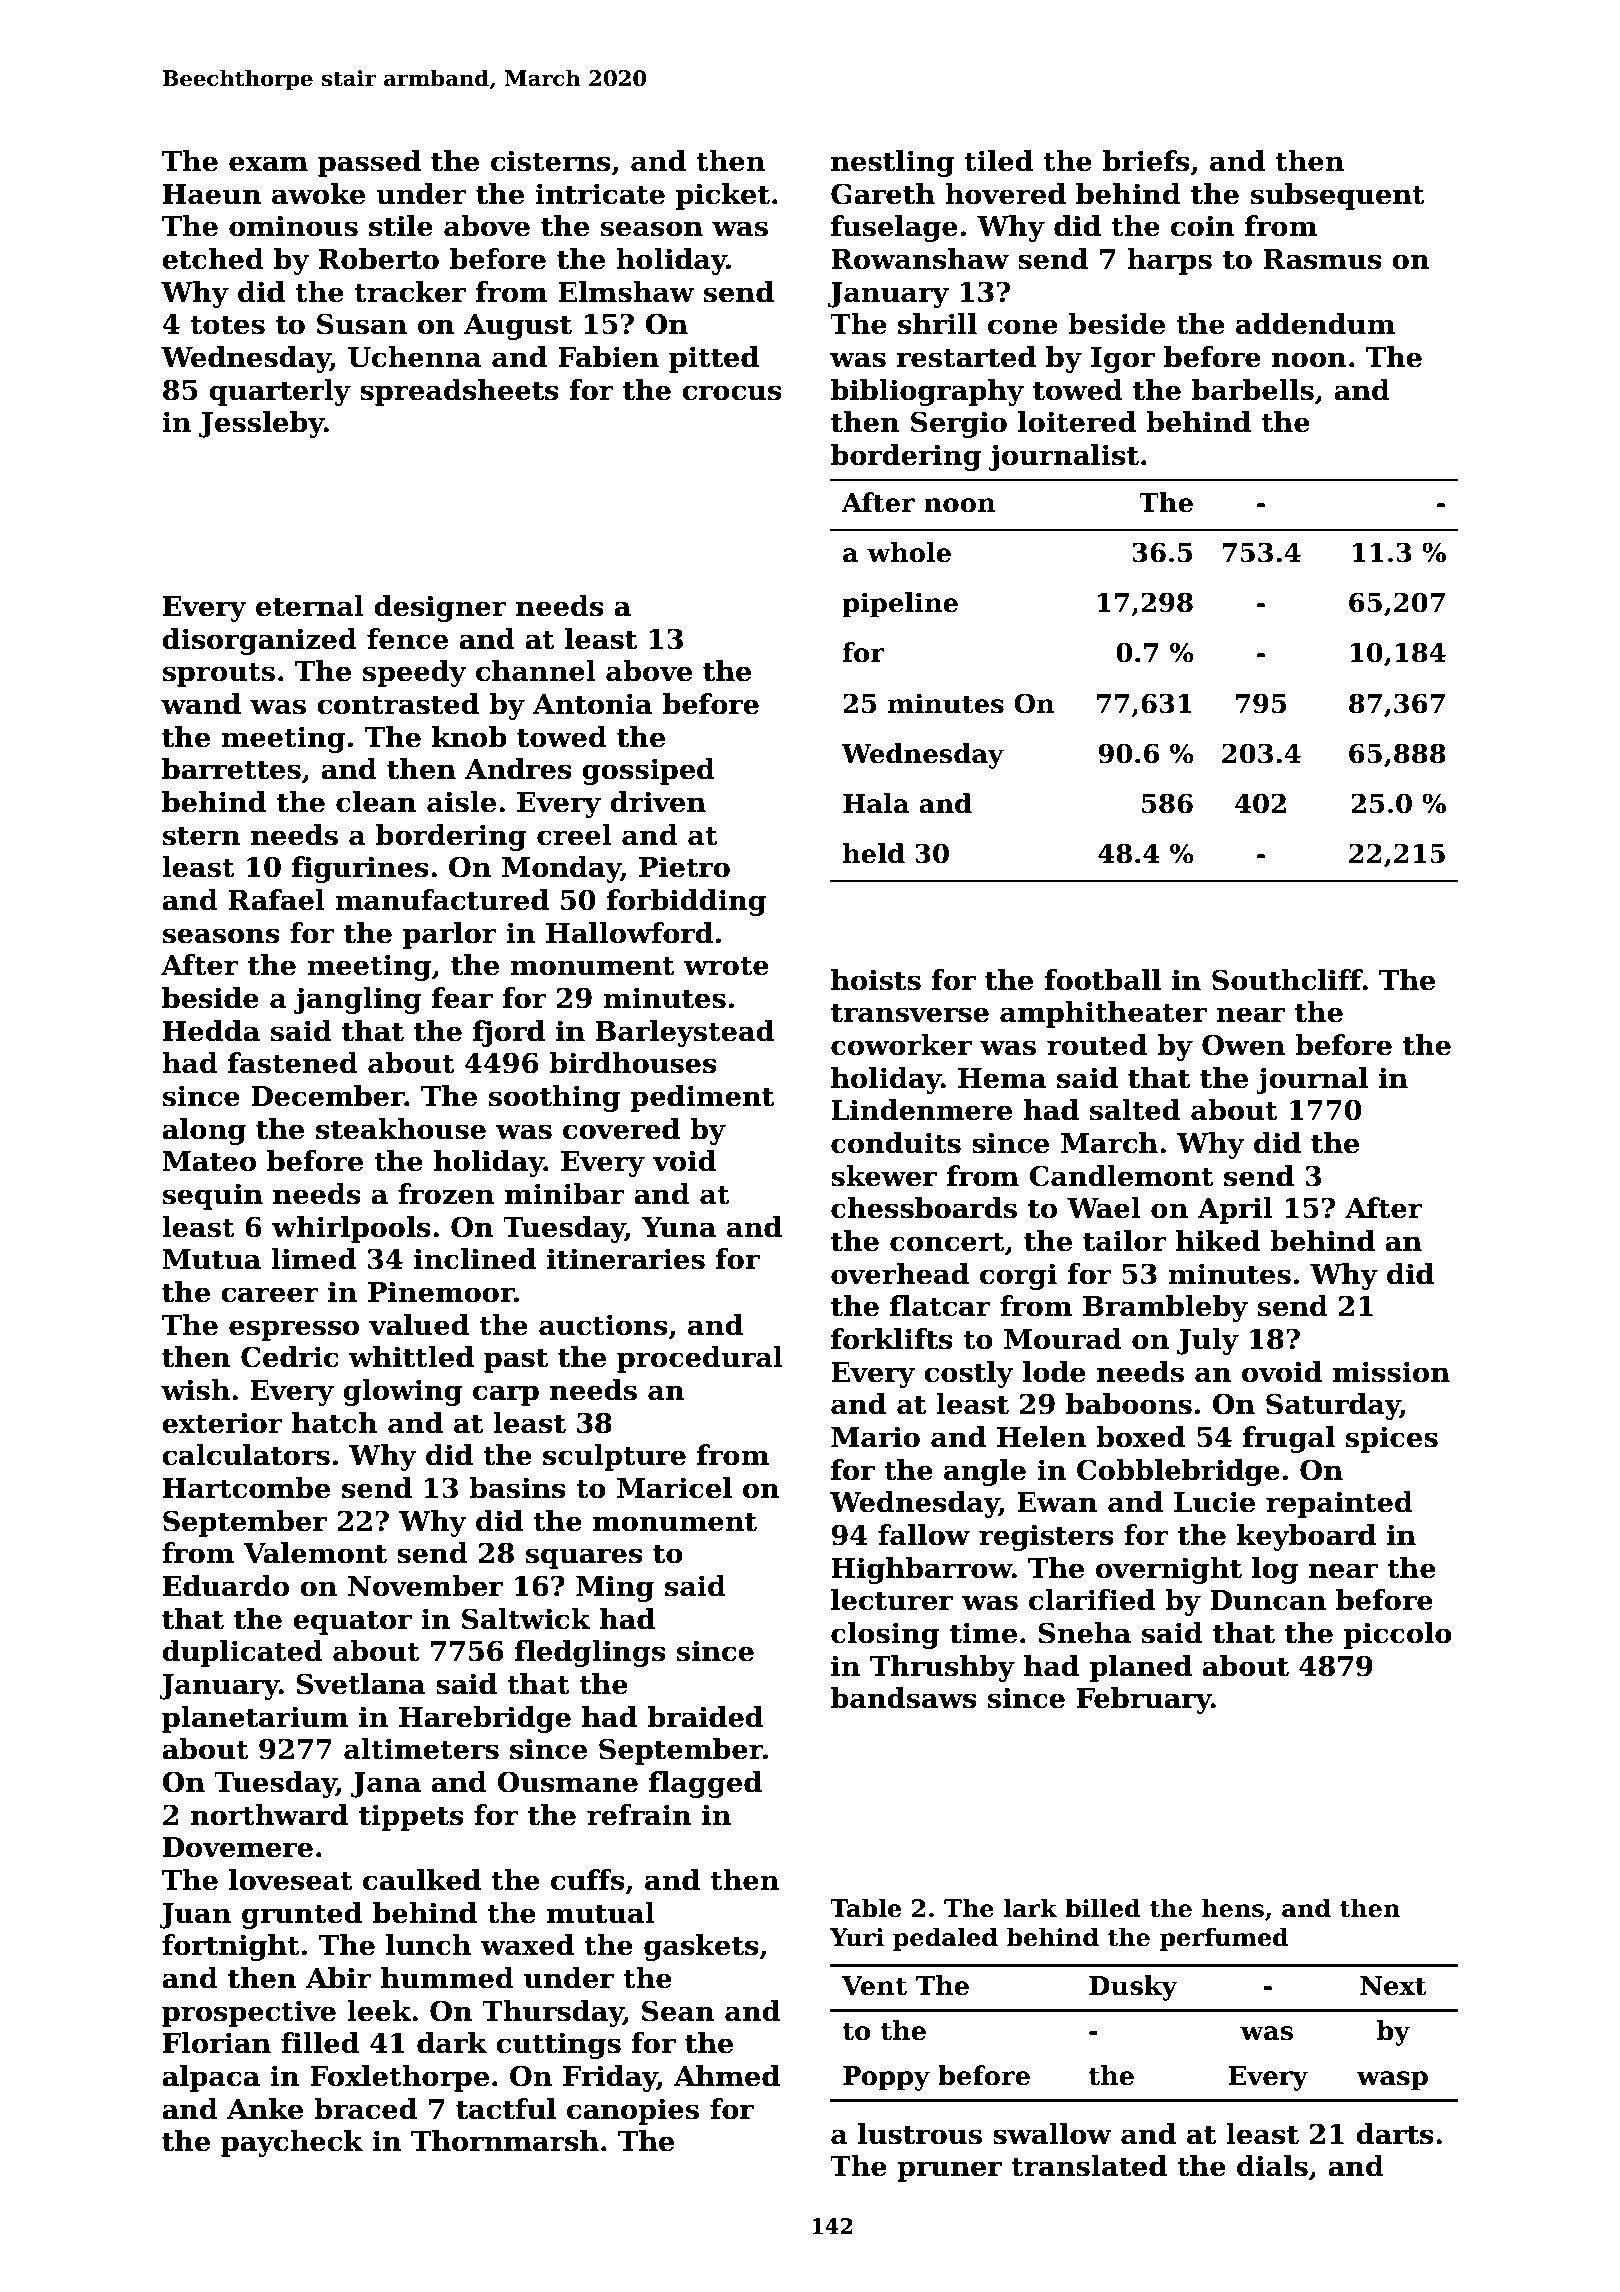  What do you see at coordinates (1338, 196) in the document?
I see `subsequent` at bounding box center [1338, 196].
